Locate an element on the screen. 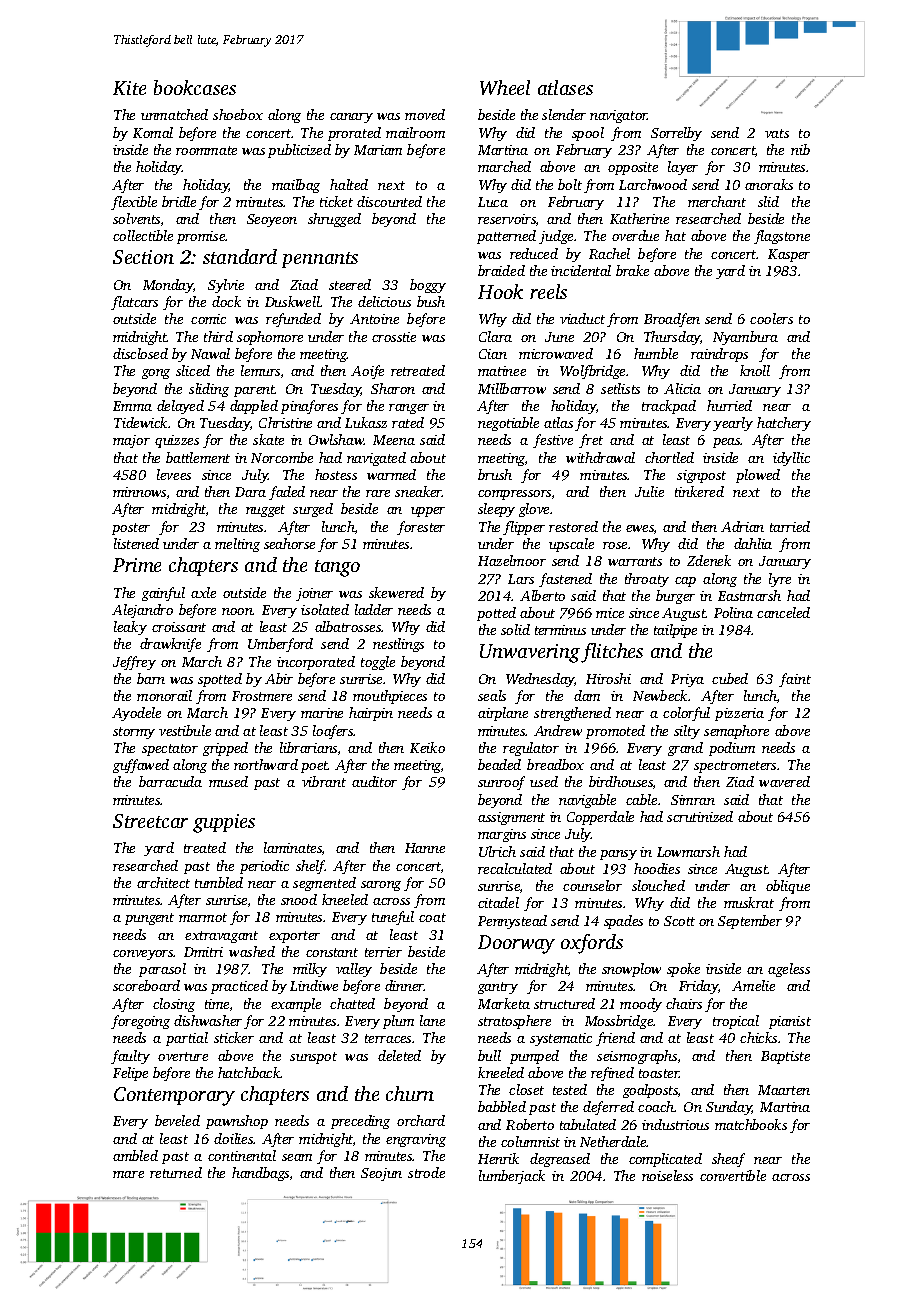 This screenshot has width=924, height=1308. Kite is located at coordinates (129, 88).
